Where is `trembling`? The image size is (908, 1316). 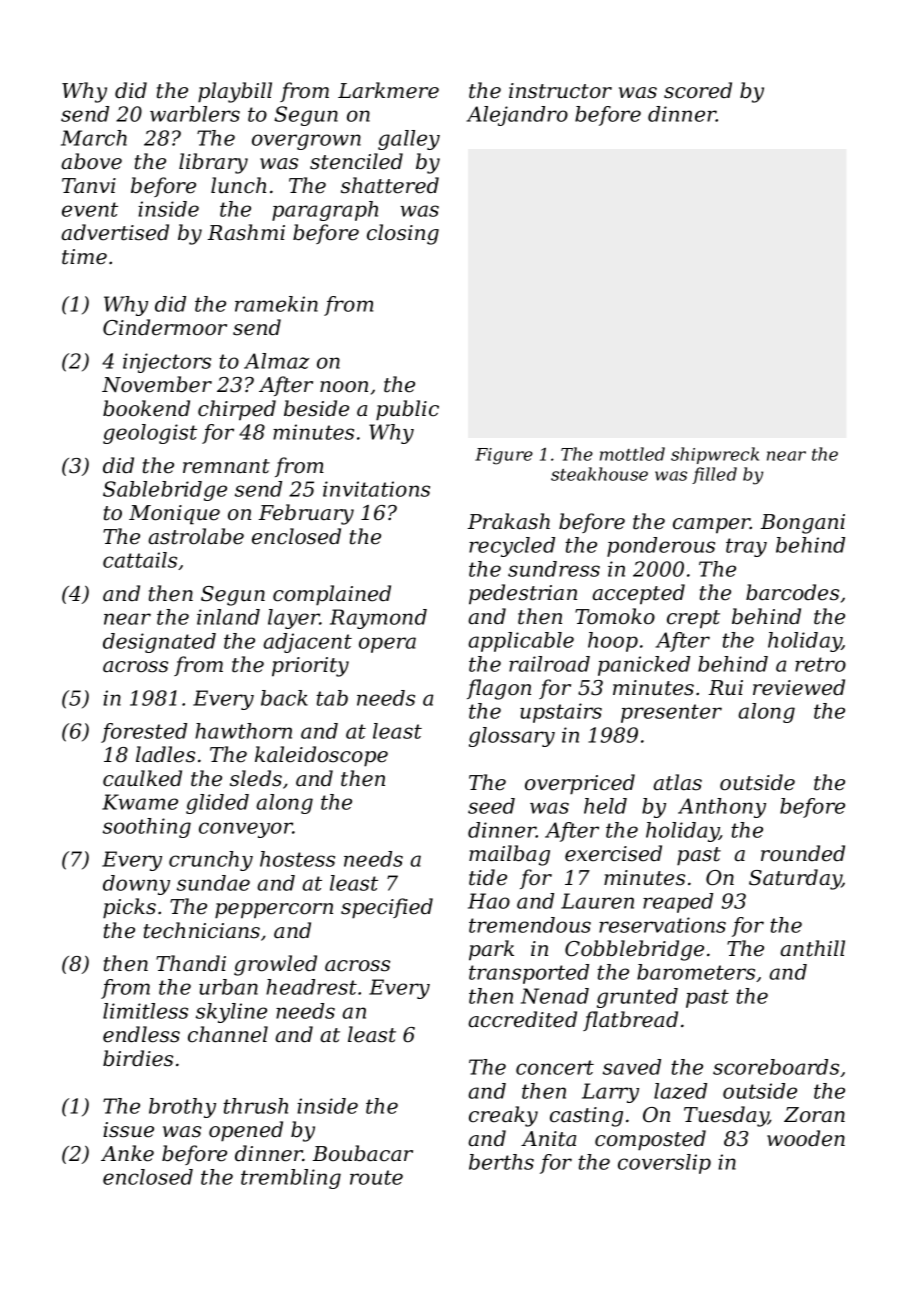 trembling is located at coordinates (291, 1179).
